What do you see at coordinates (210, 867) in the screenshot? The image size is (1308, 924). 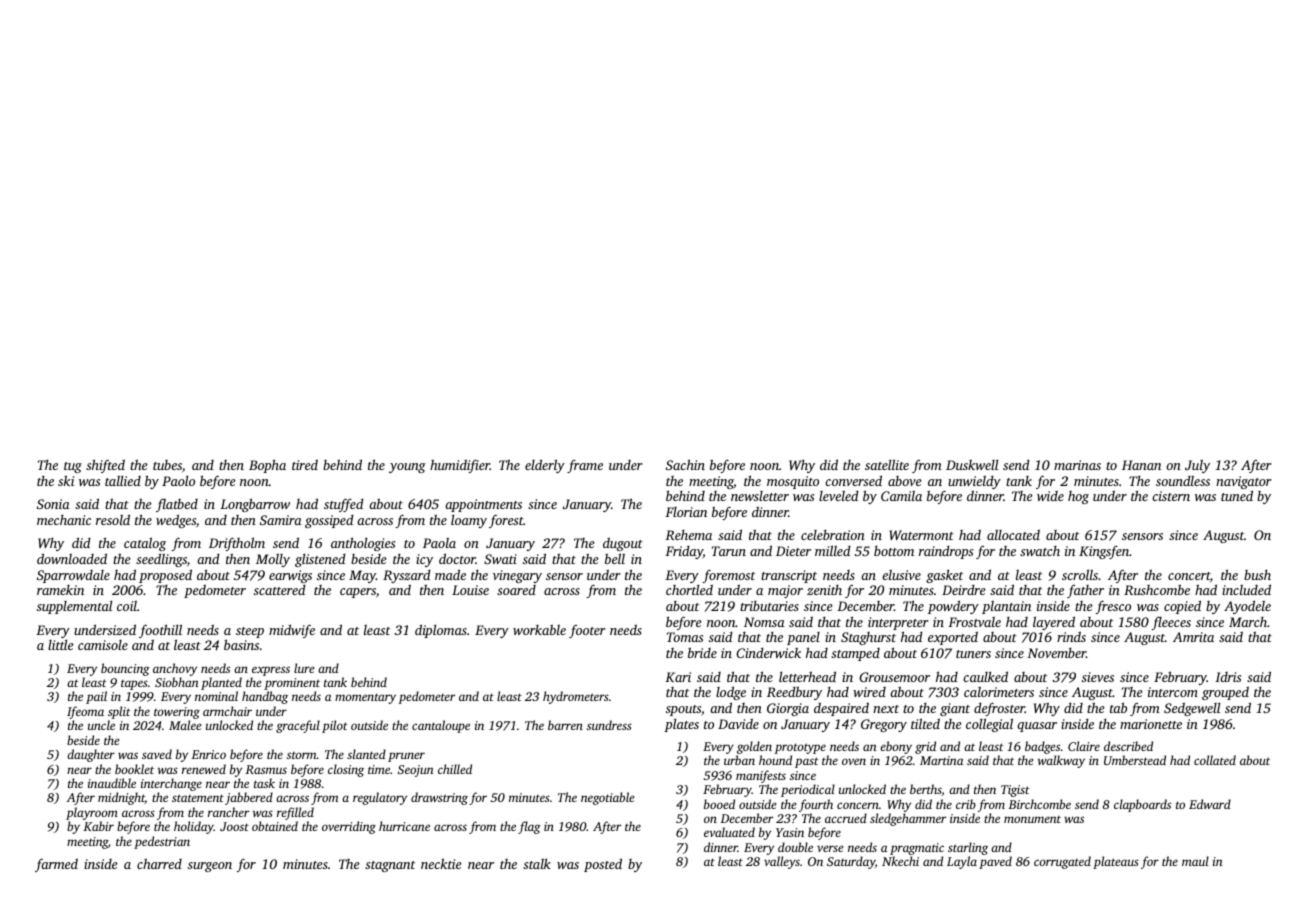 I see `surgeon` at bounding box center [210, 867].
